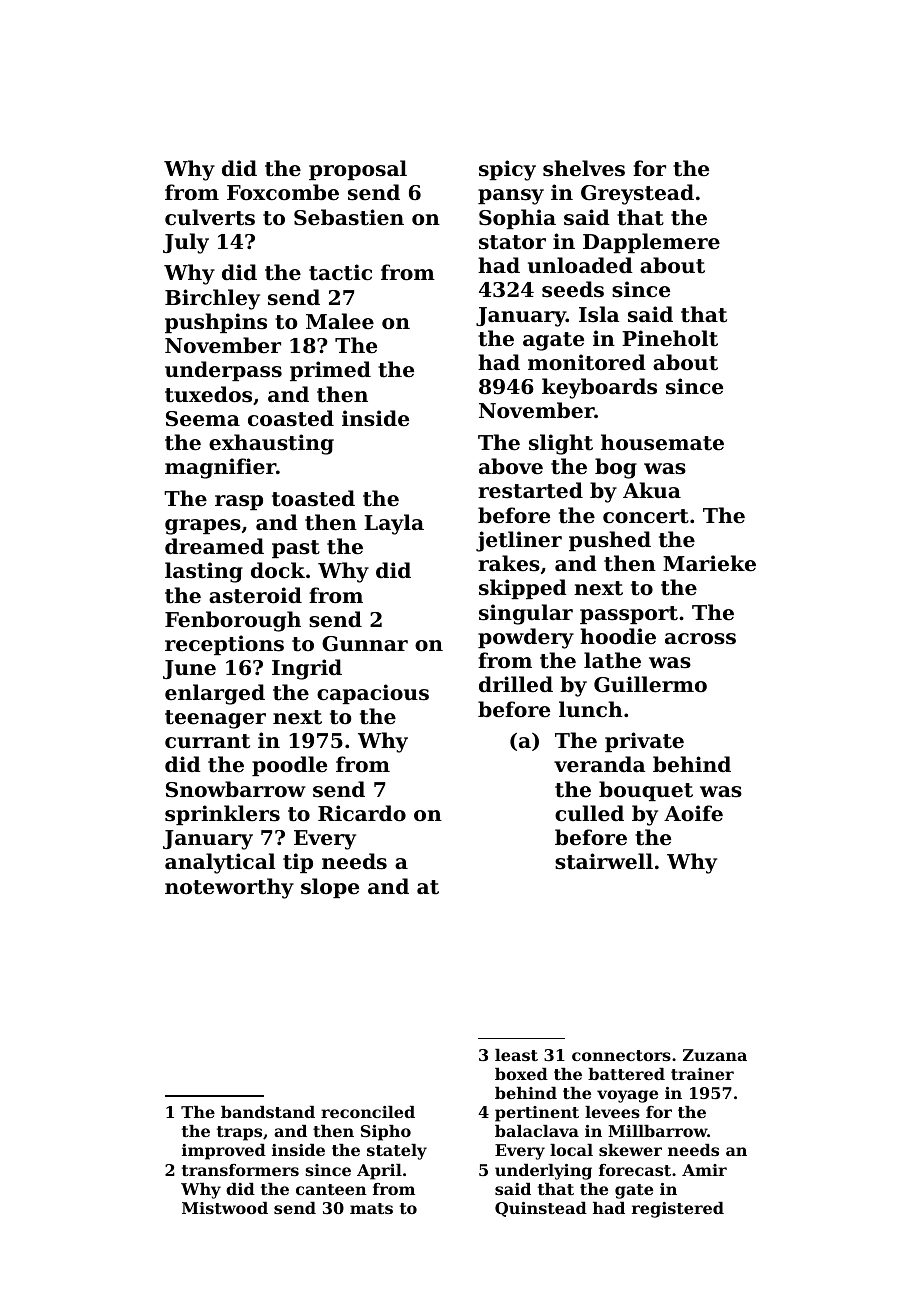 This screenshot has width=924, height=1311. Describe the element at coordinates (186, 243) in the screenshot. I see `July` at that location.
